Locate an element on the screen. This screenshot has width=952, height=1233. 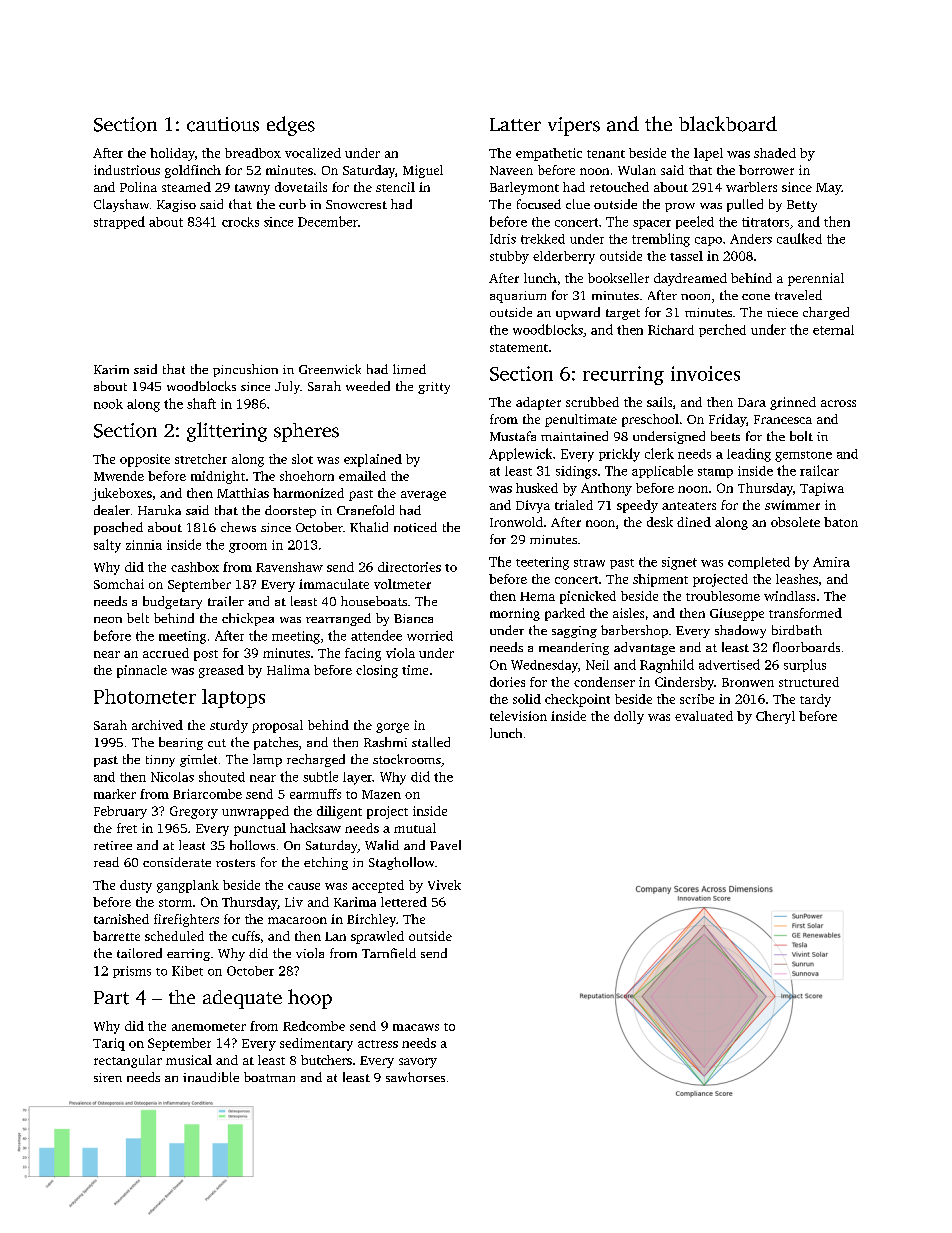
Snowcrest is located at coordinates (356, 204).
